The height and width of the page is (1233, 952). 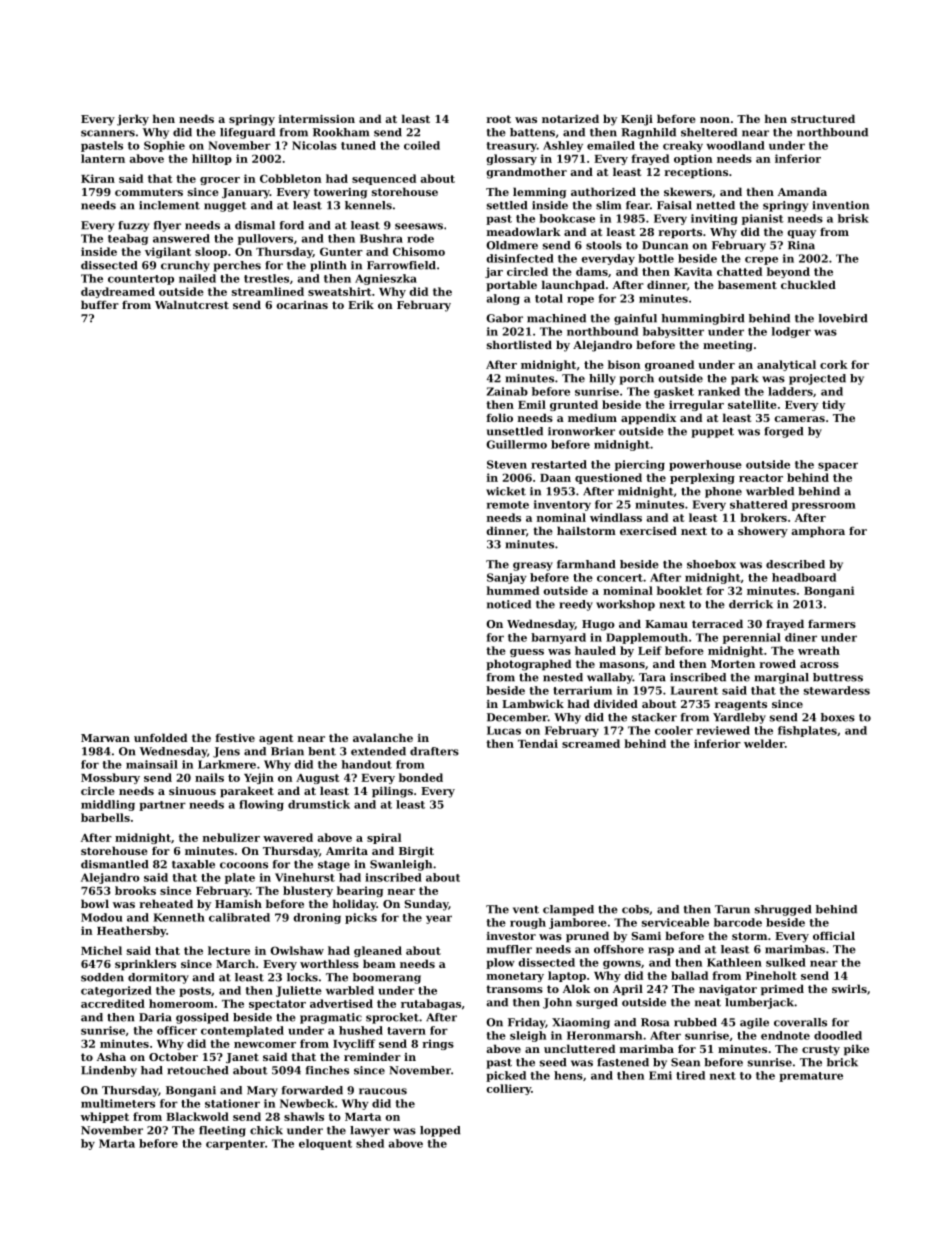 What do you see at coordinates (818, 532) in the page?
I see `amphora` at bounding box center [818, 532].
